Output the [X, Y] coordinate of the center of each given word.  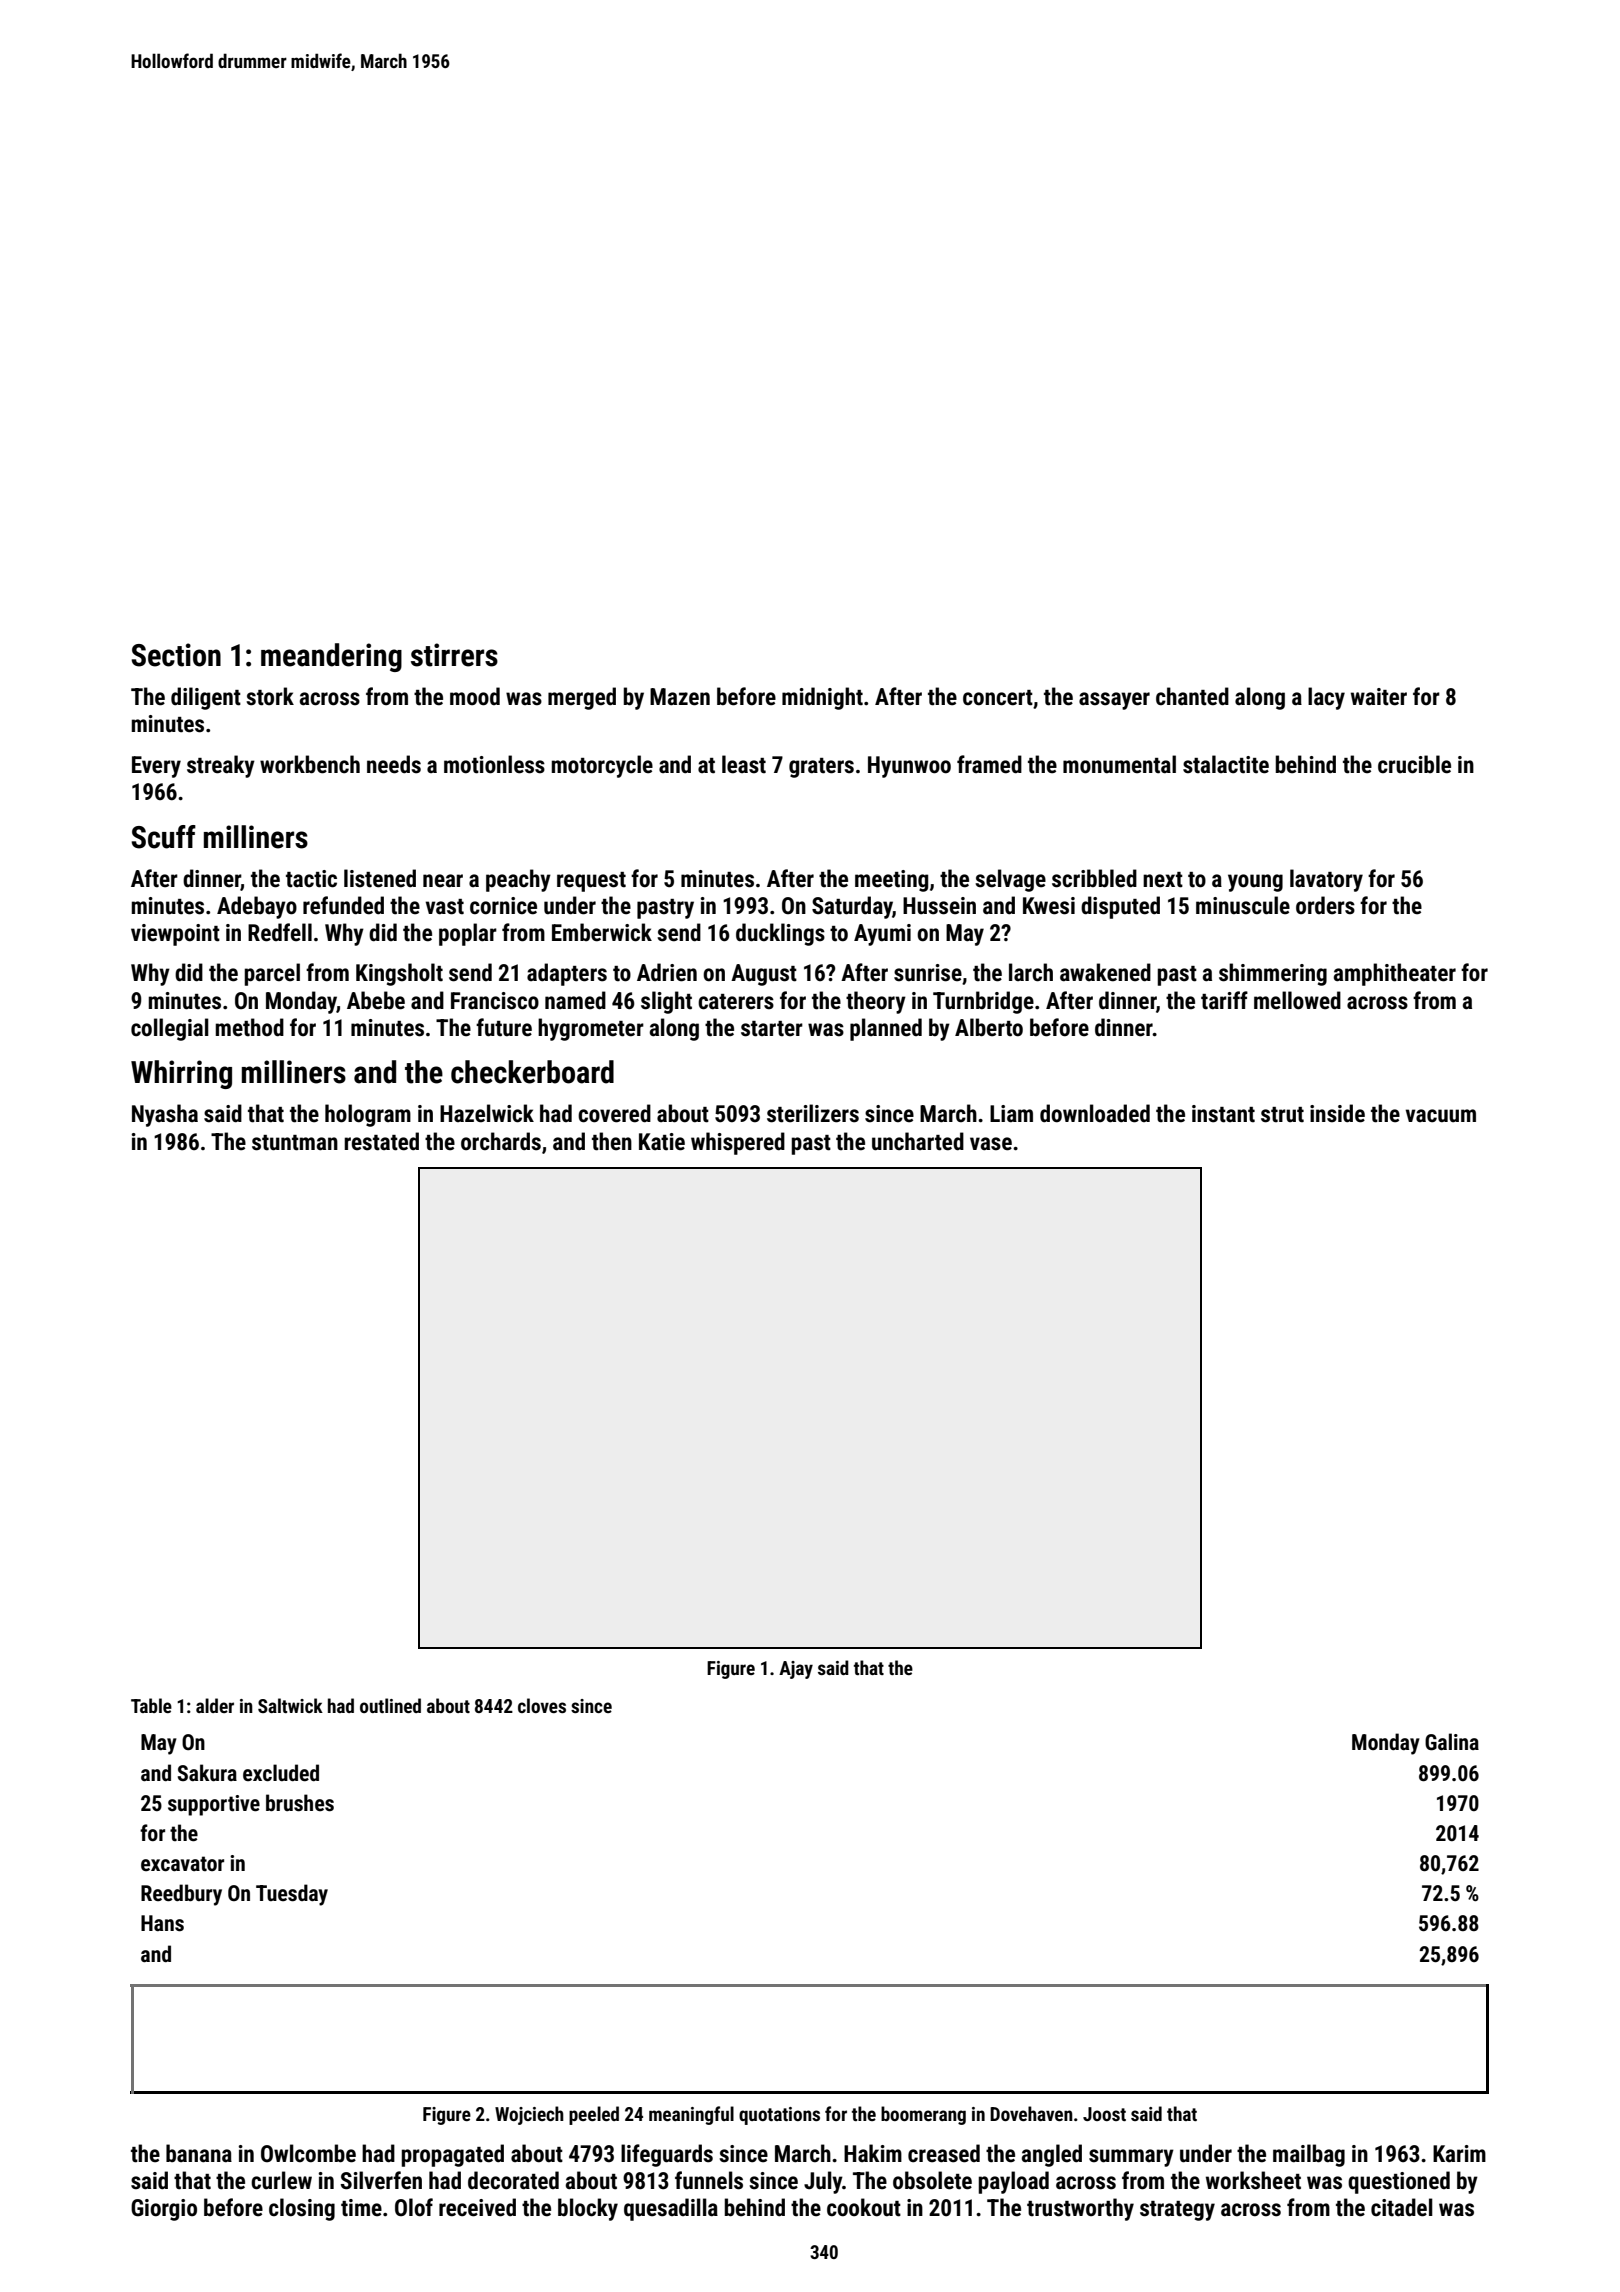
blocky [588, 2209]
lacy [1326, 698]
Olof [414, 2207]
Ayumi [882, 935]
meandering [331, 657]
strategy [1177, 2211]
